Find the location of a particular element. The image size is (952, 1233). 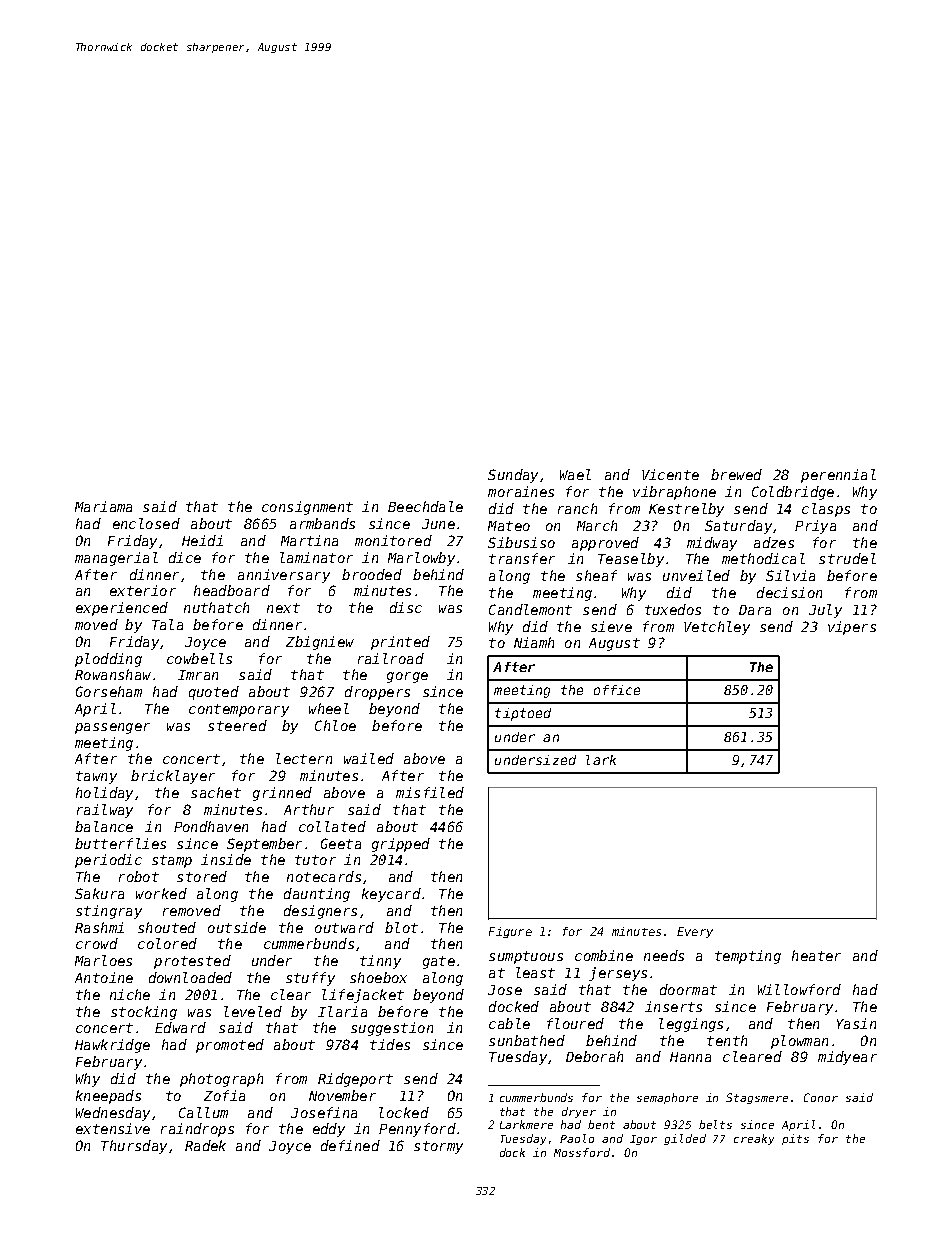

tuxedos is located at coordinates (673, 609).
